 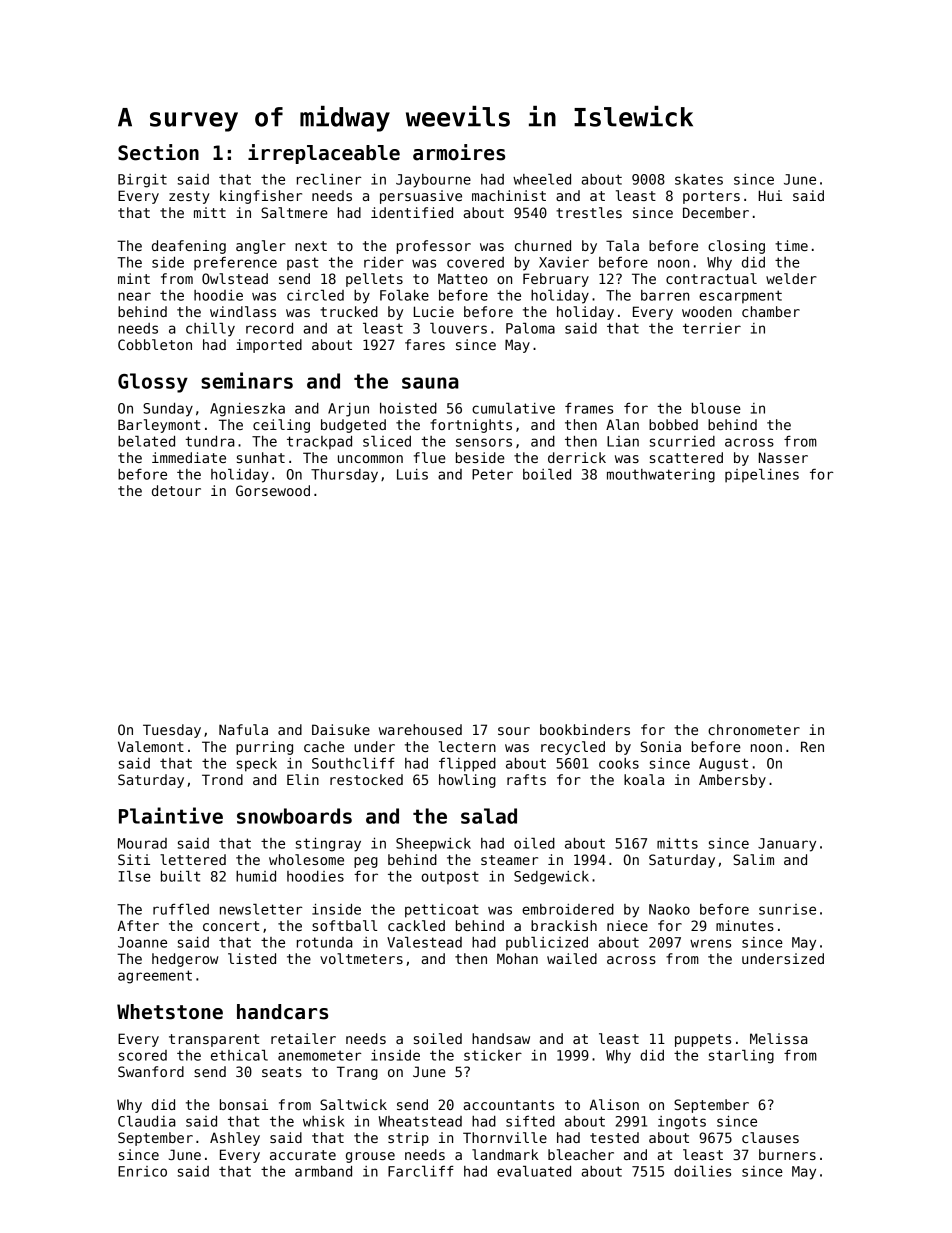 What do you see at coordinates (585, 729) in the document?
I see `bookbinders` at bounding box center [585, 729].
